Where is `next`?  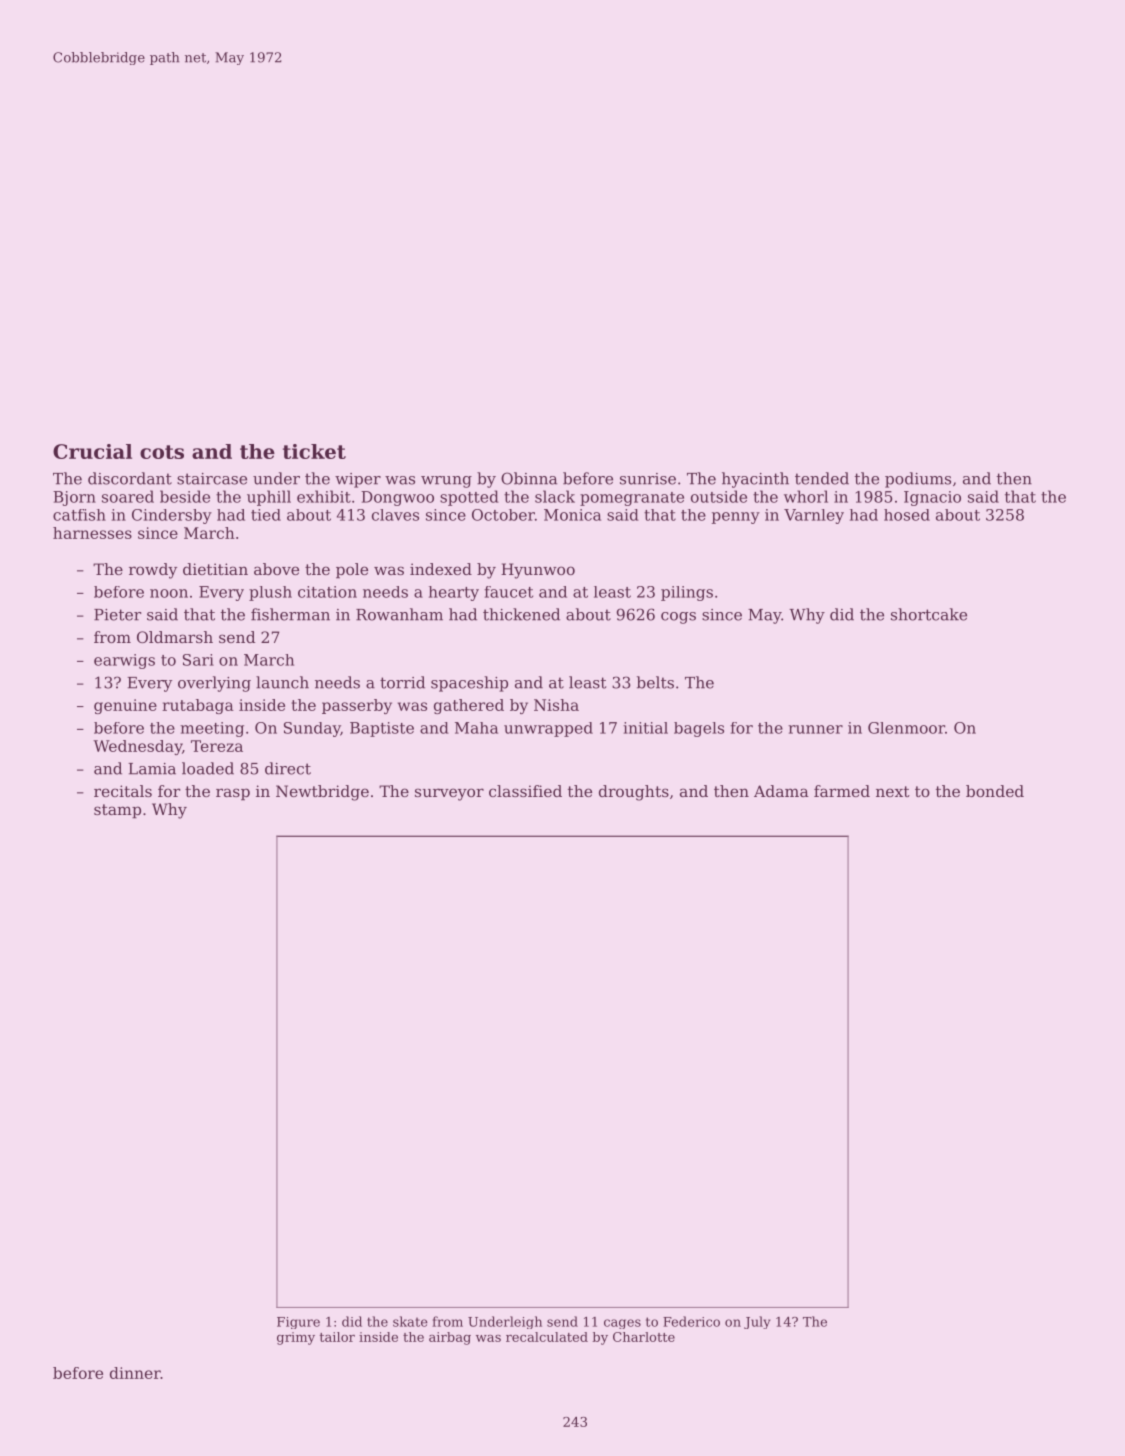 next is located at coordinates (893, 791).
